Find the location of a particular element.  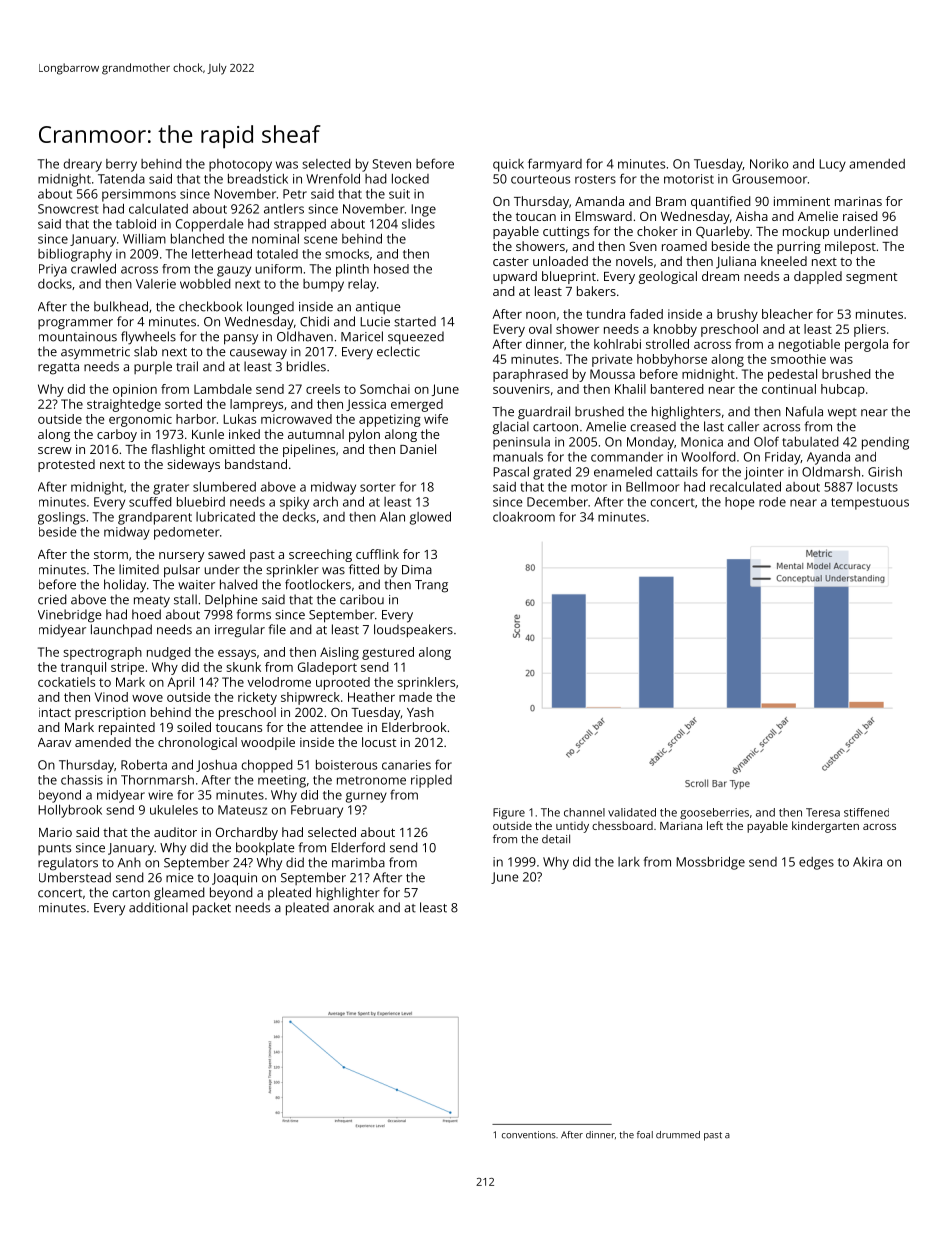

decks is located at coordinates (299, 517).
